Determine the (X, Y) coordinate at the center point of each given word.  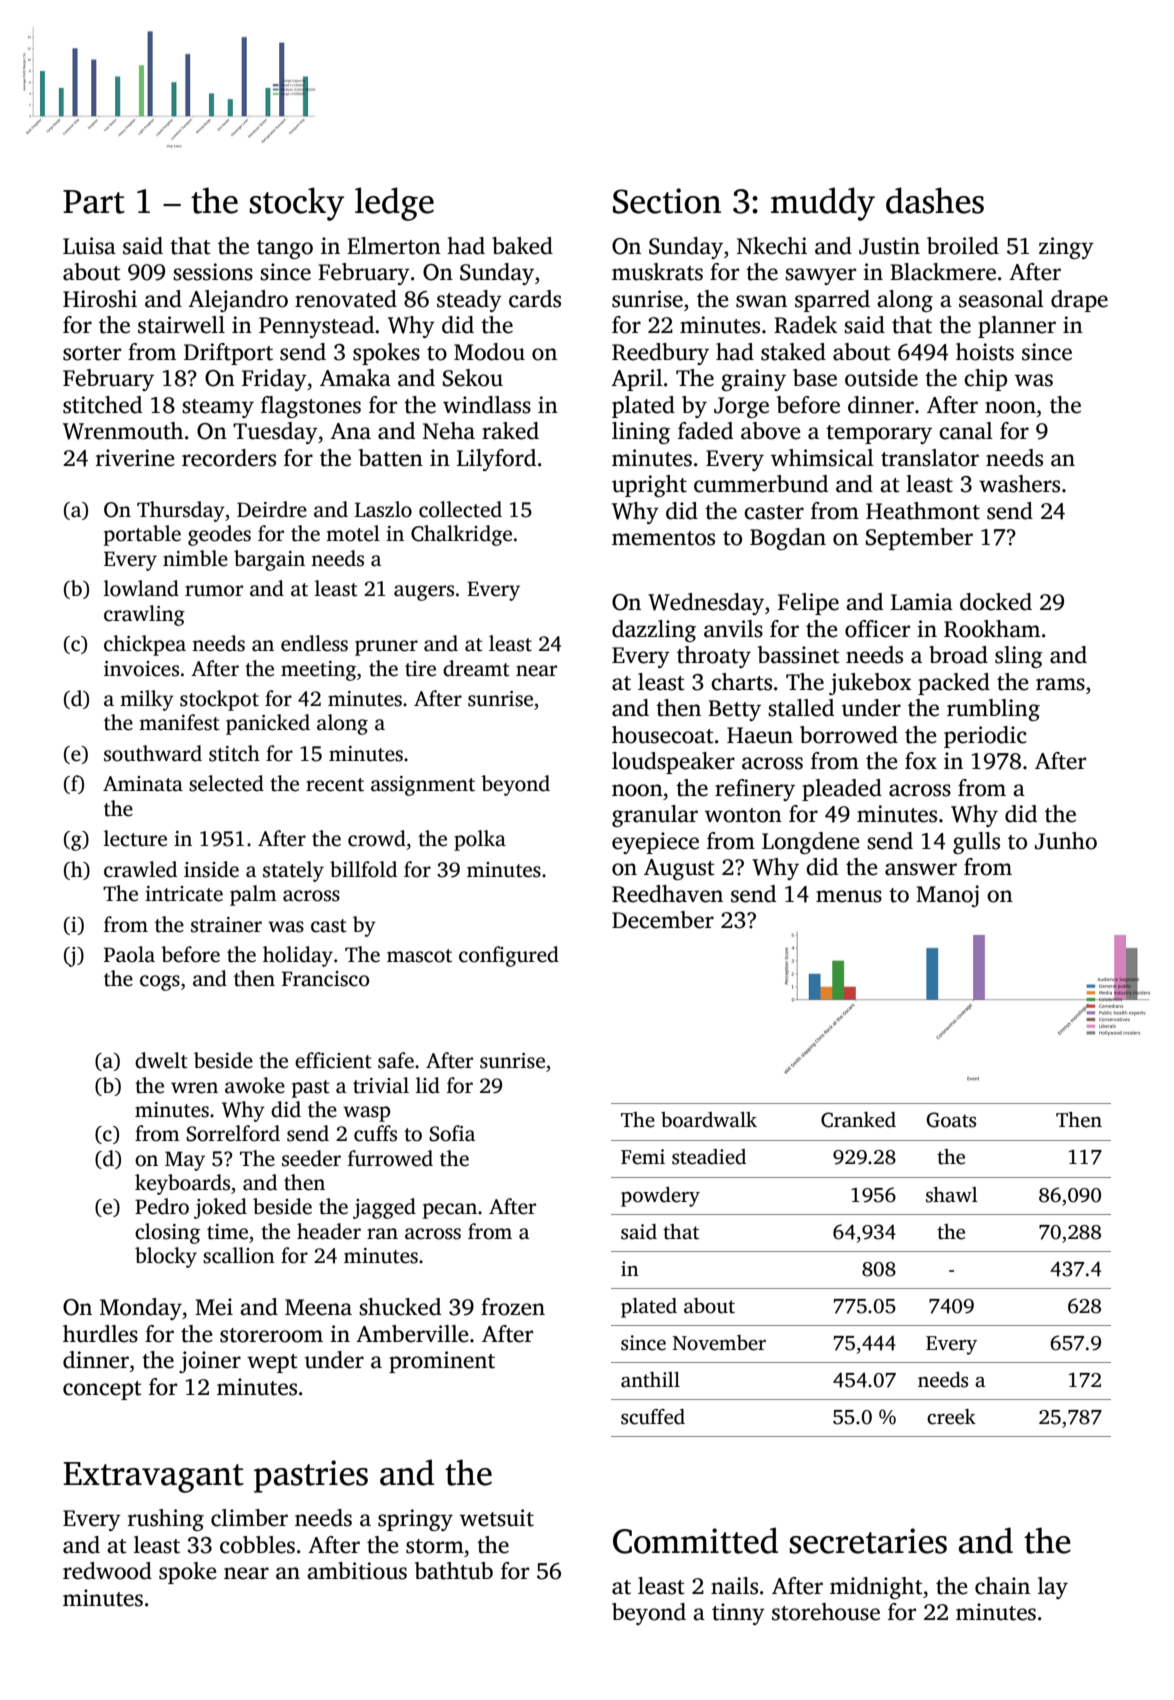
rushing (166, 1520)
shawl (952, 1195)
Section (667, 201)
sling (1019, 657)
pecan (450, 1211)
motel (353, 533)
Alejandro (238, 301)
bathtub (454, 1571)
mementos (663, 538)
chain (1002, 1586)
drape (1079, 301)
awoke (255, 1085)
